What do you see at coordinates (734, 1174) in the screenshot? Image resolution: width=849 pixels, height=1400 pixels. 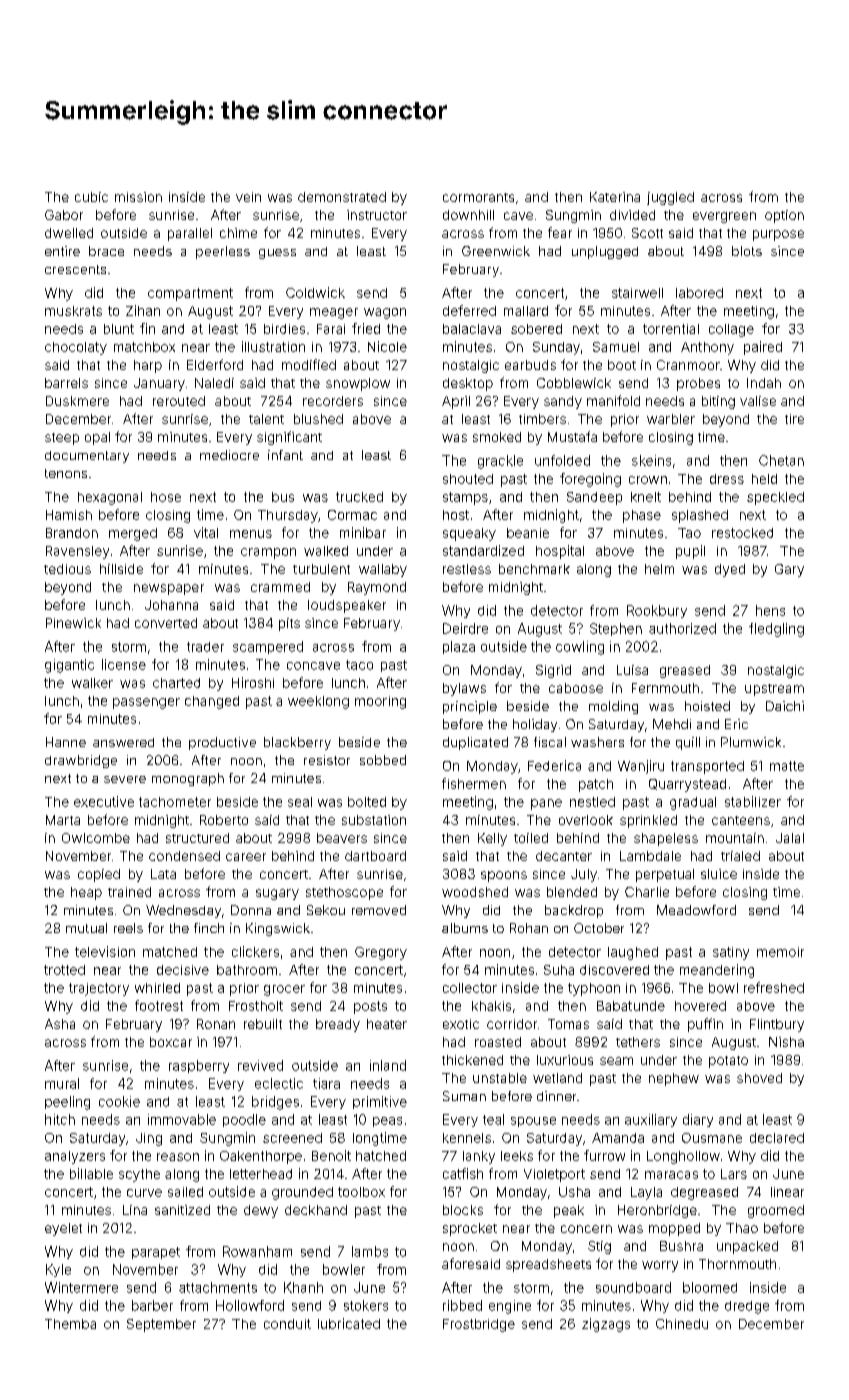 I see `Lars` at bounding box center [734, 1174].
